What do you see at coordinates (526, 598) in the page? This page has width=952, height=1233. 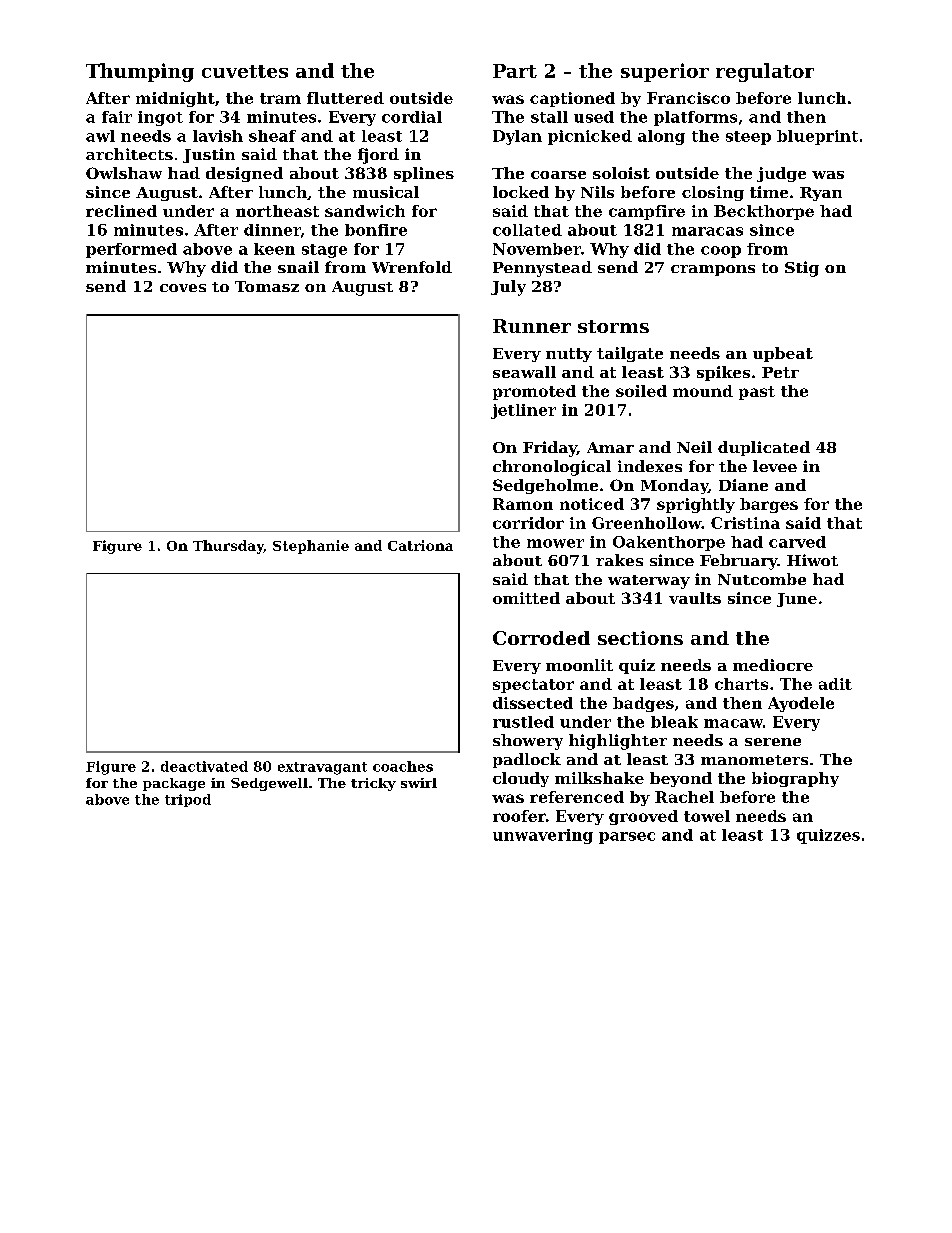 I see `omitted` at bounding box center [526, 598].
